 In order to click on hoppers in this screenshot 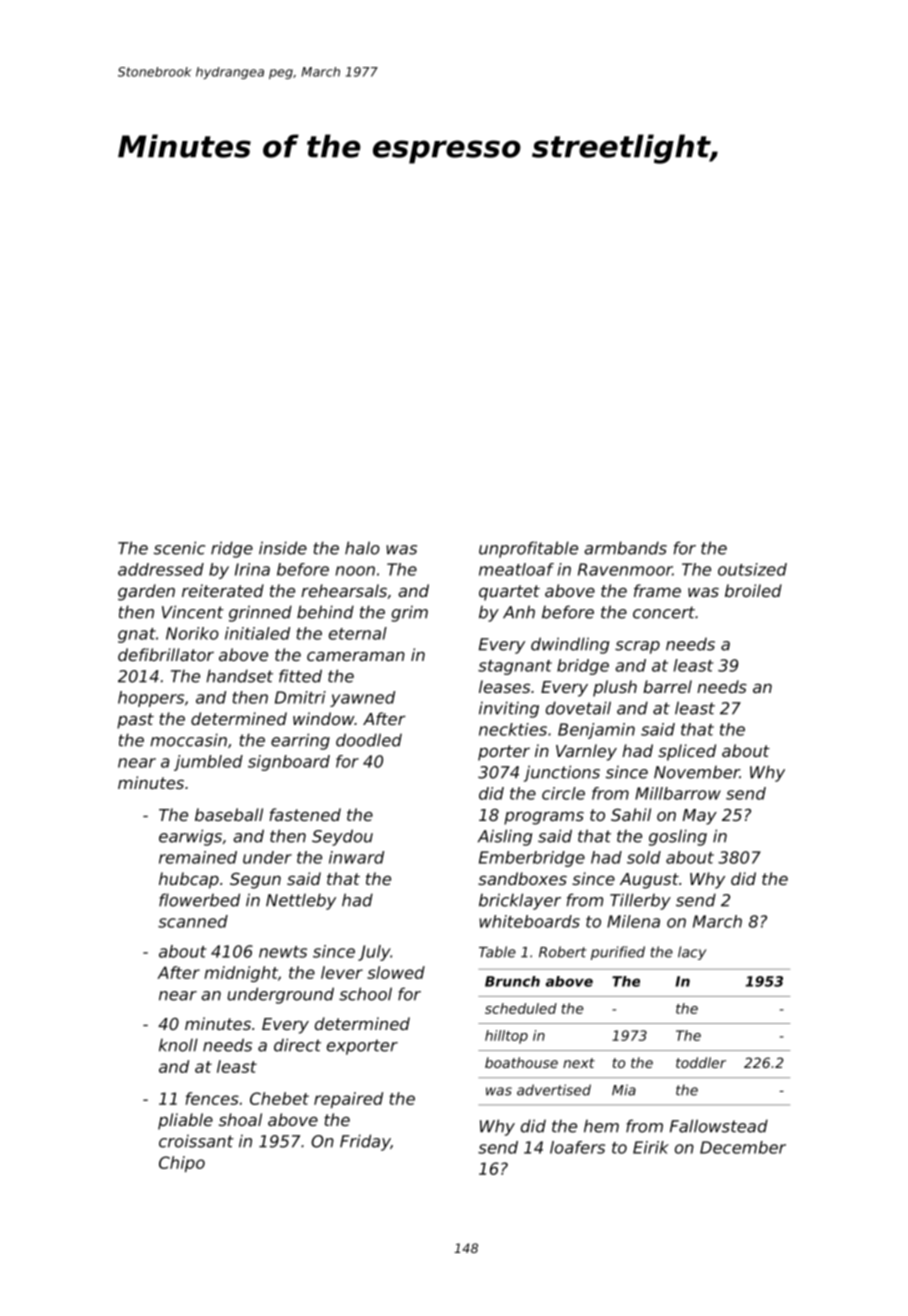, I will do `click(151, 699)`.
